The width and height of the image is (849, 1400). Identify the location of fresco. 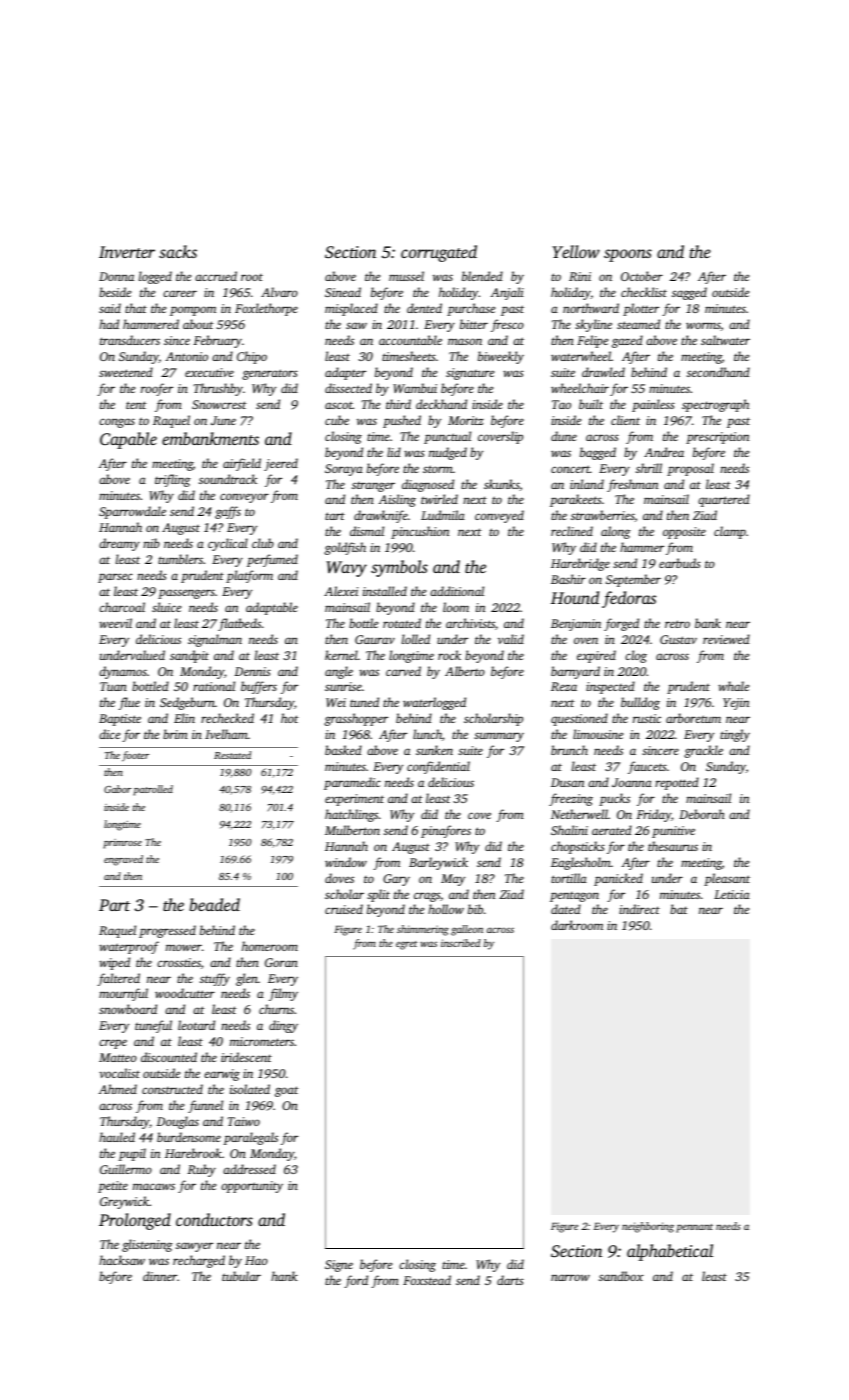
(507, 325).
